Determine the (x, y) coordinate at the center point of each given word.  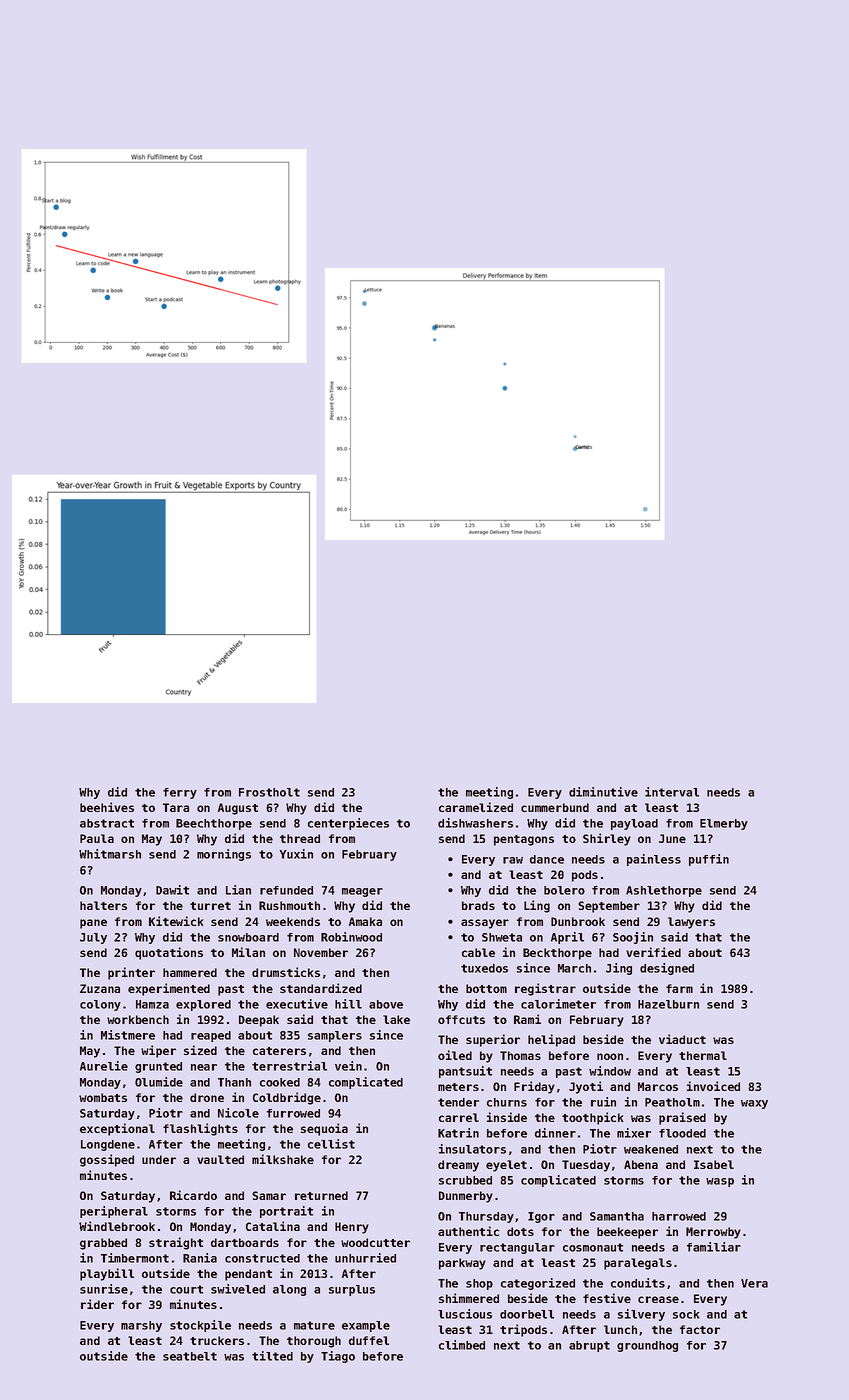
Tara (176, 807)
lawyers (691, 923)
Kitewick (176, 921)
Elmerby (724, 824)
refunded (286, 890)
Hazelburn (668, 1004)
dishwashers (475, 823)
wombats (103, 1097)
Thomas (520, 1055)
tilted (272, 1356)
